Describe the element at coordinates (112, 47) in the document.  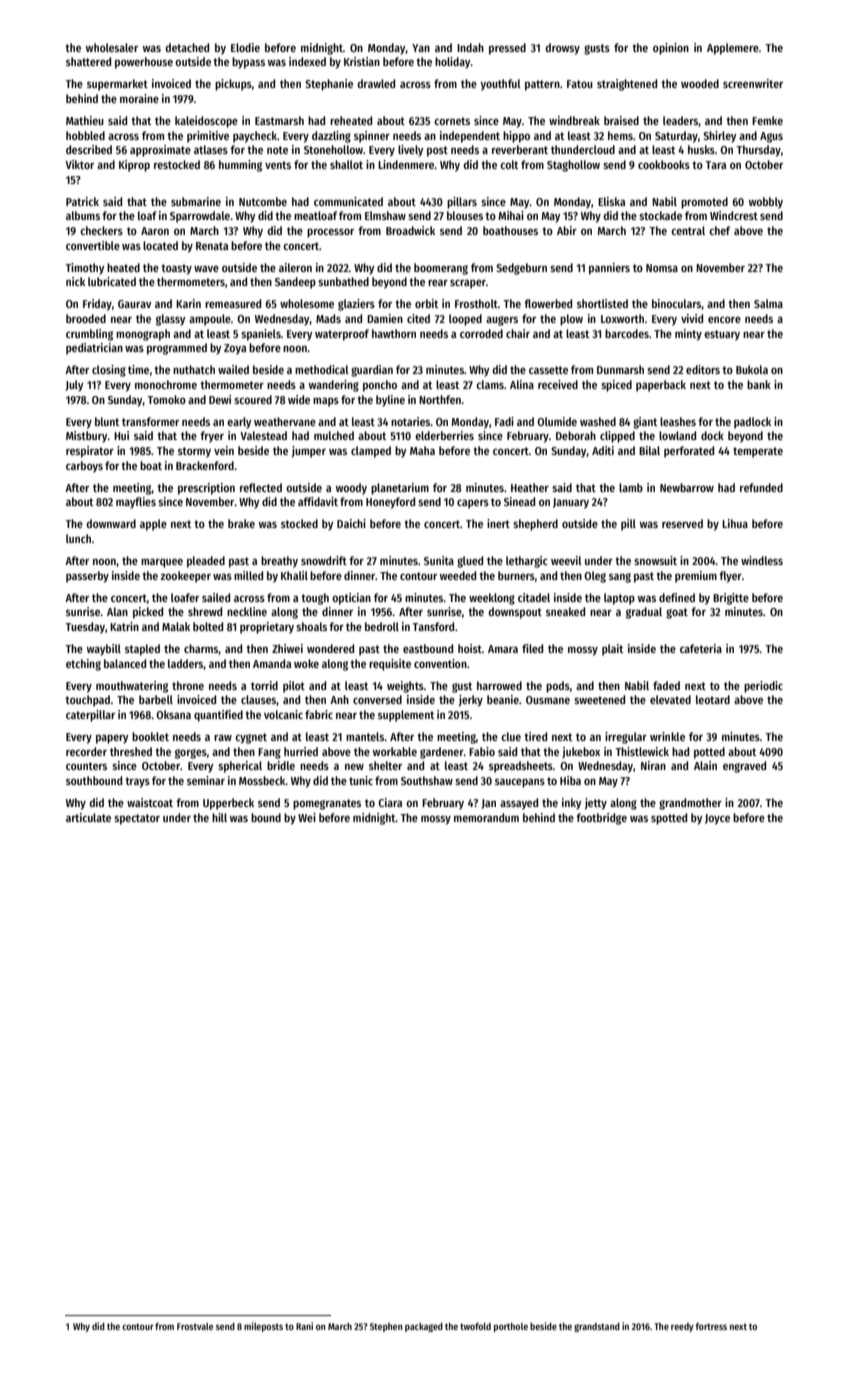
I see `wholesaler` at that location.
